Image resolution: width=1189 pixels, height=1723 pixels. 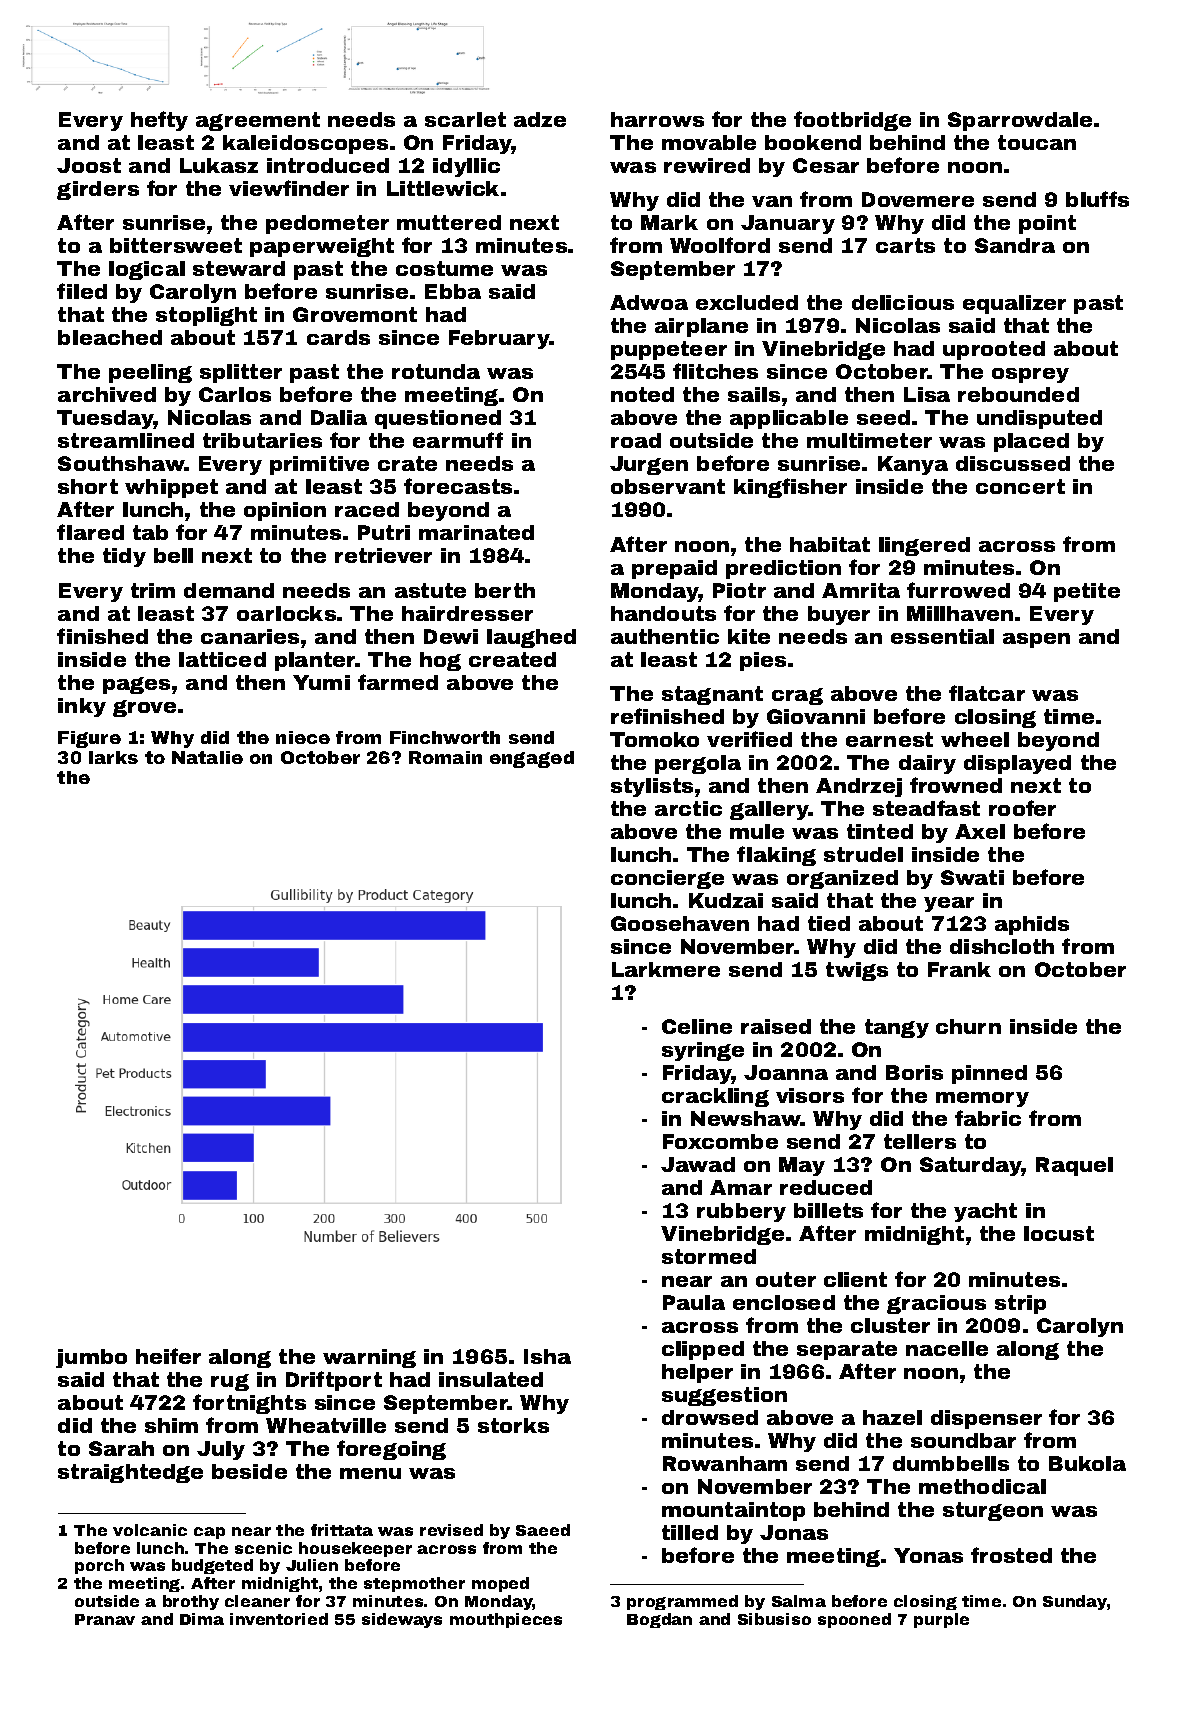 What do you see at coordinates (105, 1619) in the page?
I see `Pranav` at bounding box center [105, 1619].
